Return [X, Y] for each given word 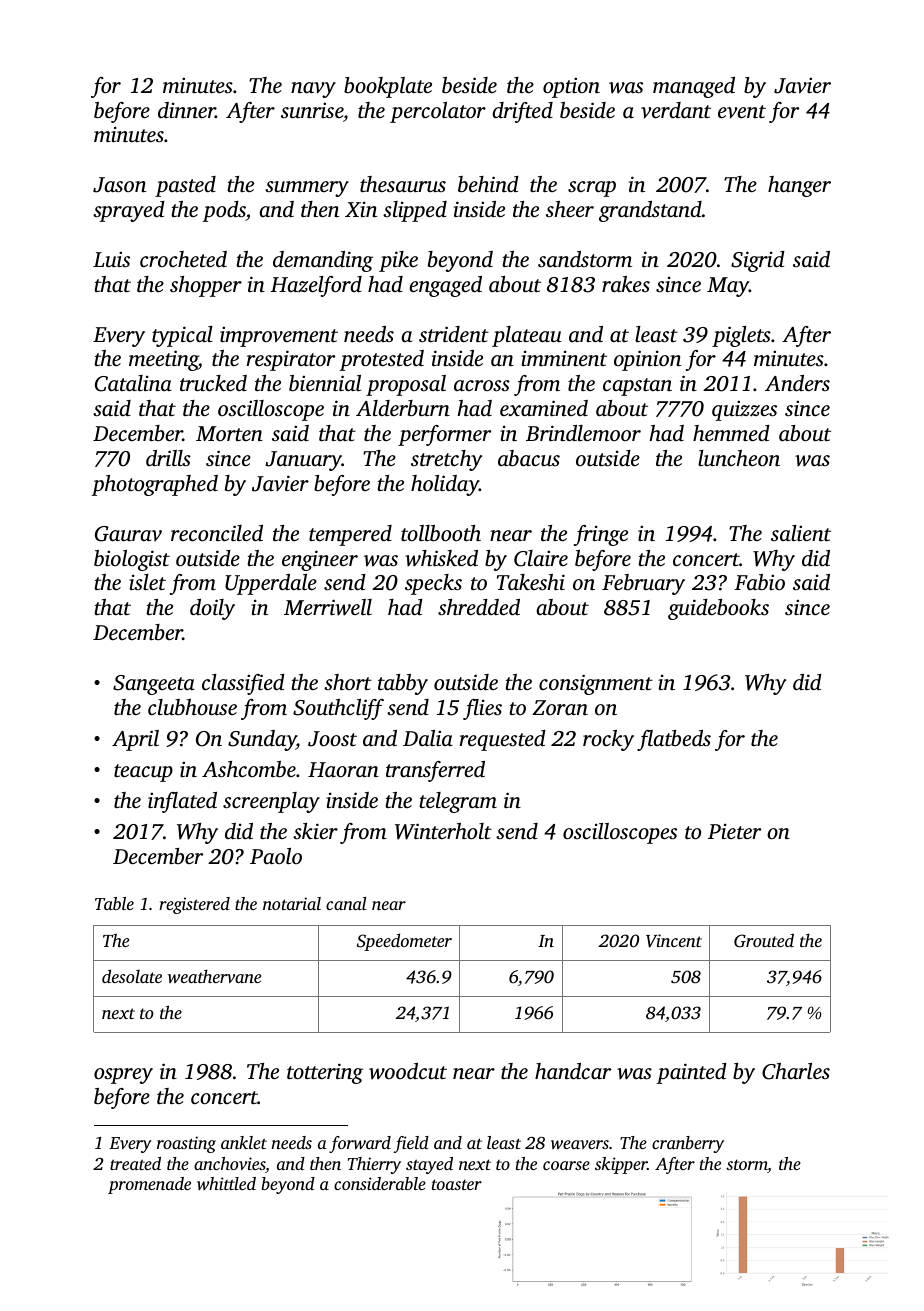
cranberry [688, 1144]
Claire [541, 558]
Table [114, 903]
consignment [596, 684]
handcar [573, 1071]
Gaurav [128, 534]
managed [694, 87]
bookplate [388, 87]
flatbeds [674, 740]
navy [313, 90]
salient [801, 533]
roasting [186, 1144]
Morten [229, 433]
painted [691, 1073]
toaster [457, 1184]
